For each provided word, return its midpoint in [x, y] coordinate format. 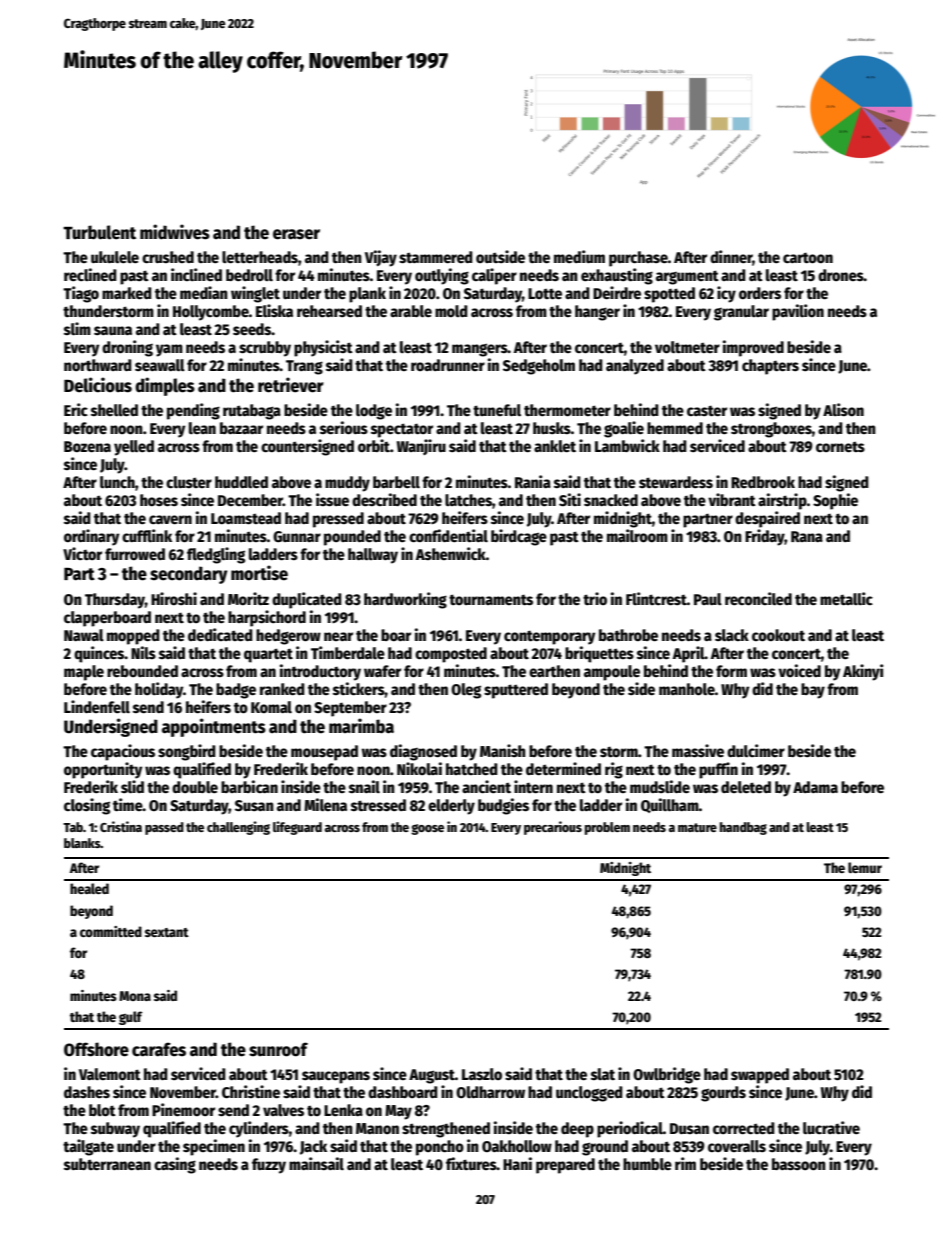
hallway [373, 556]
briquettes [599, 654]
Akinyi [863, 672]
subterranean [107, 1164]
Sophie [835, 501]
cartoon [808, 258]
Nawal [84, 635]
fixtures [471, 1163]
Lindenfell [97, 706]
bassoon [799, 1164]
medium [579, 256]
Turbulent [99, 232]
